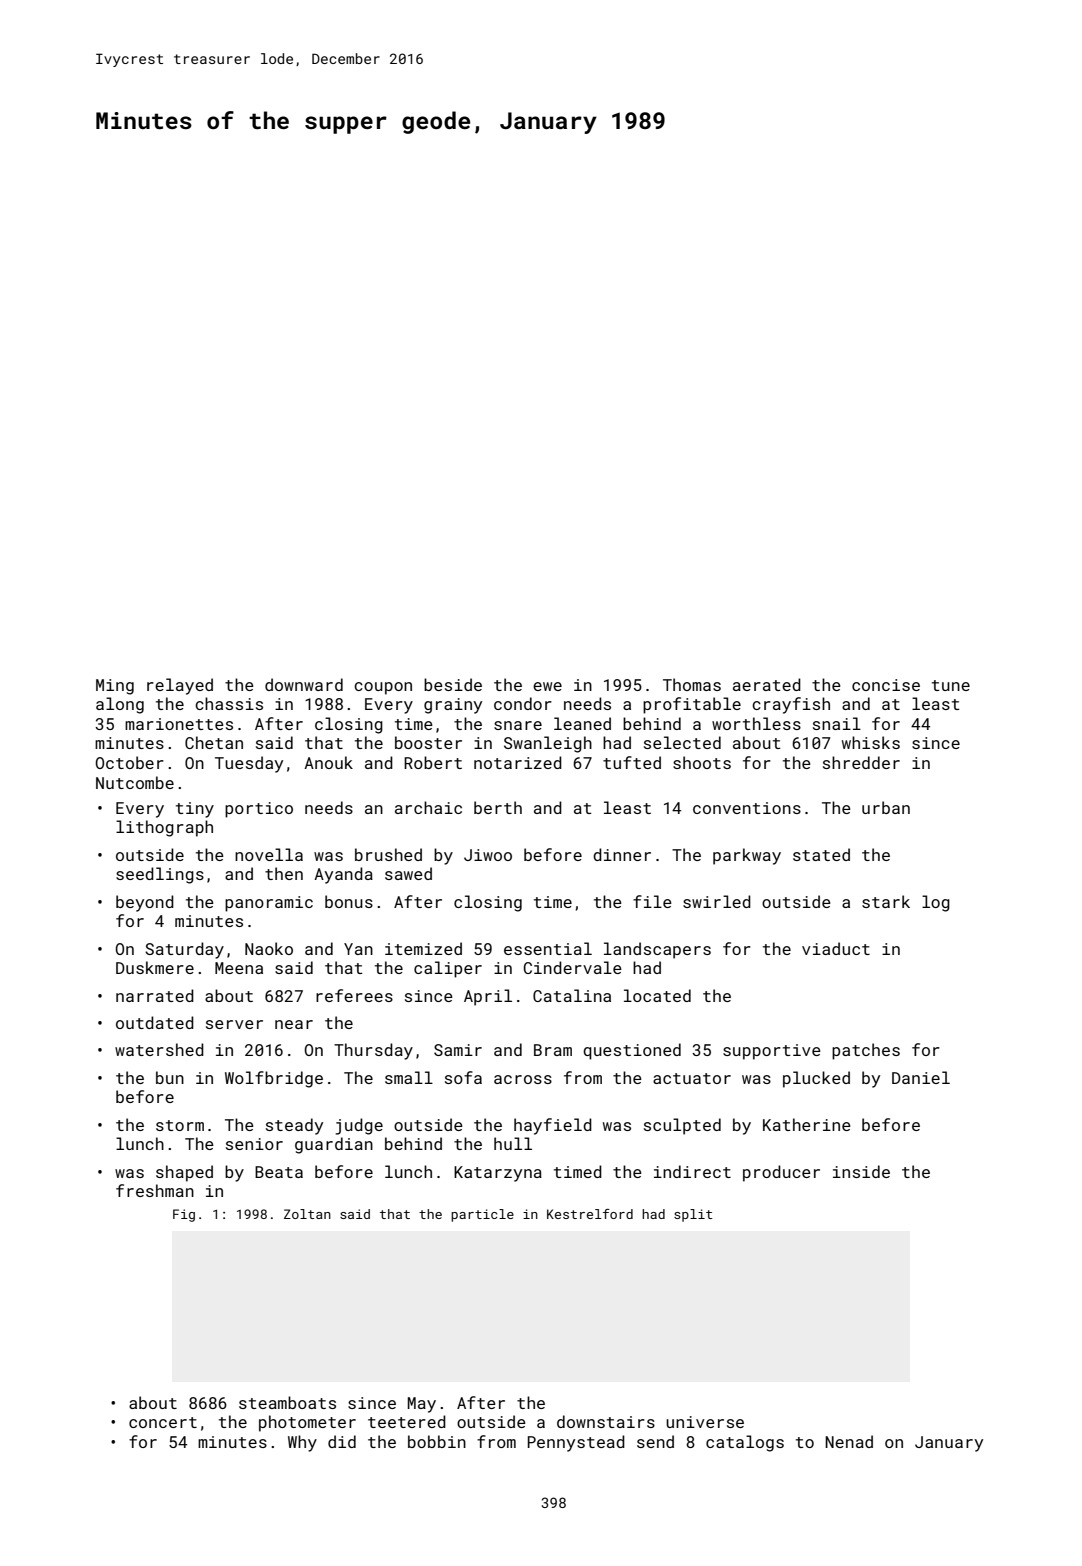 Image resolution: width=1082 pixels, height=1566 pixels. What do you see at coordinates (866, 1051) in the screenshot?
I see `patches` at bounding box center [866, 1051].
